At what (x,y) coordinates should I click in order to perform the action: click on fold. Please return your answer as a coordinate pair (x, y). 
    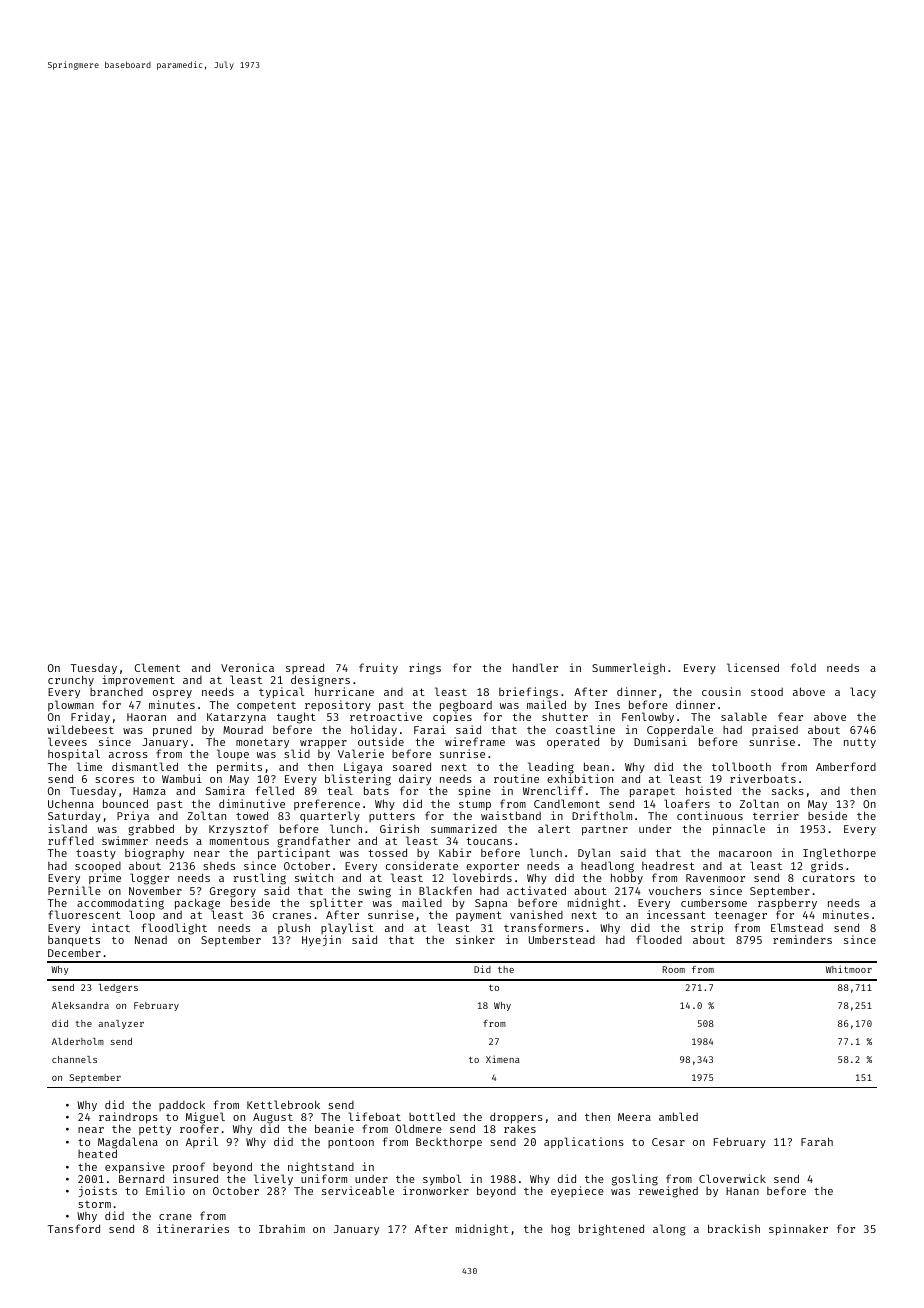
    Looking at the image, I should click on (803, 667).
